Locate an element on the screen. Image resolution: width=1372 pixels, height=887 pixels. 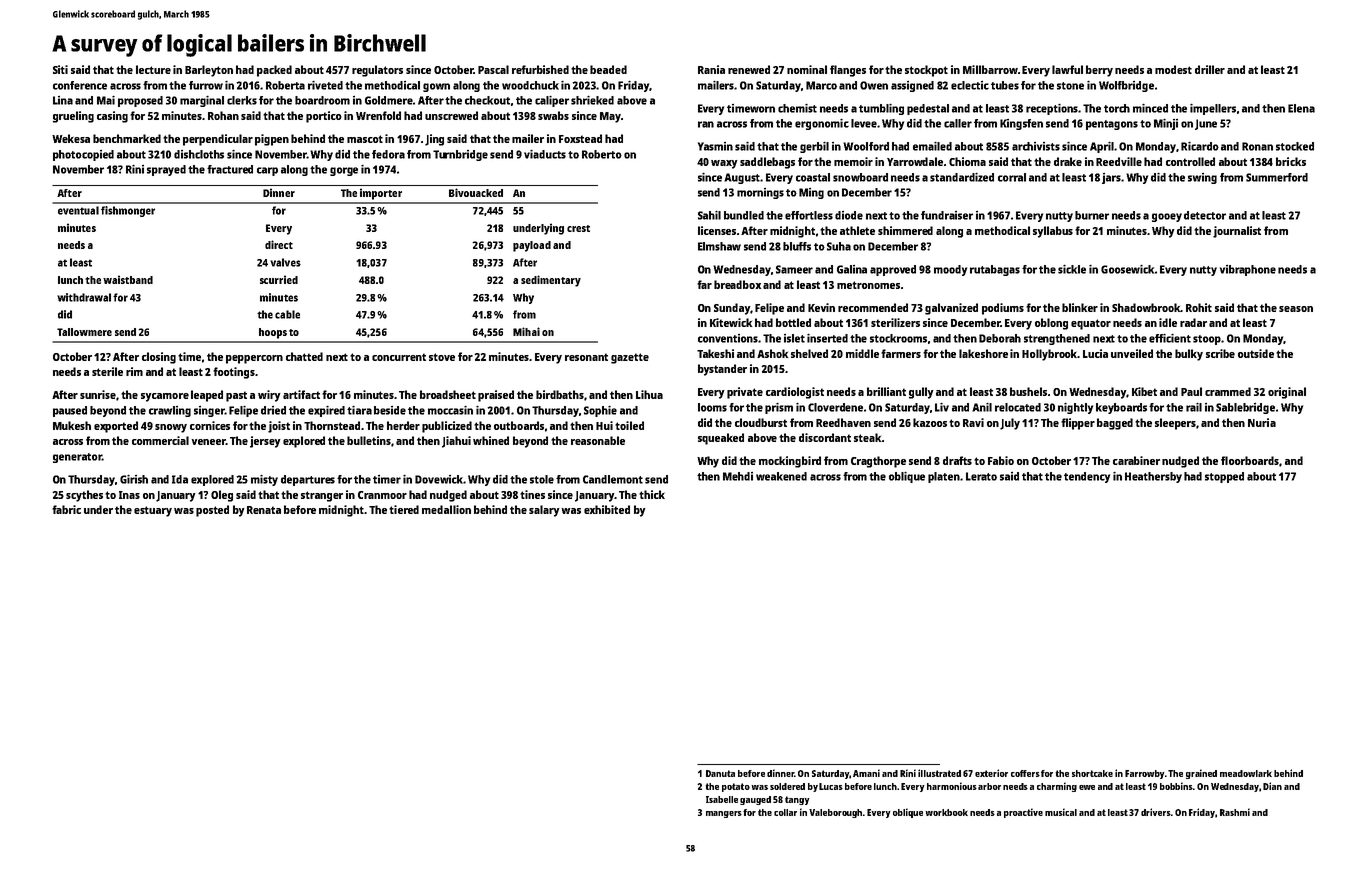
bricks is located at coordinates (1291, 161).
